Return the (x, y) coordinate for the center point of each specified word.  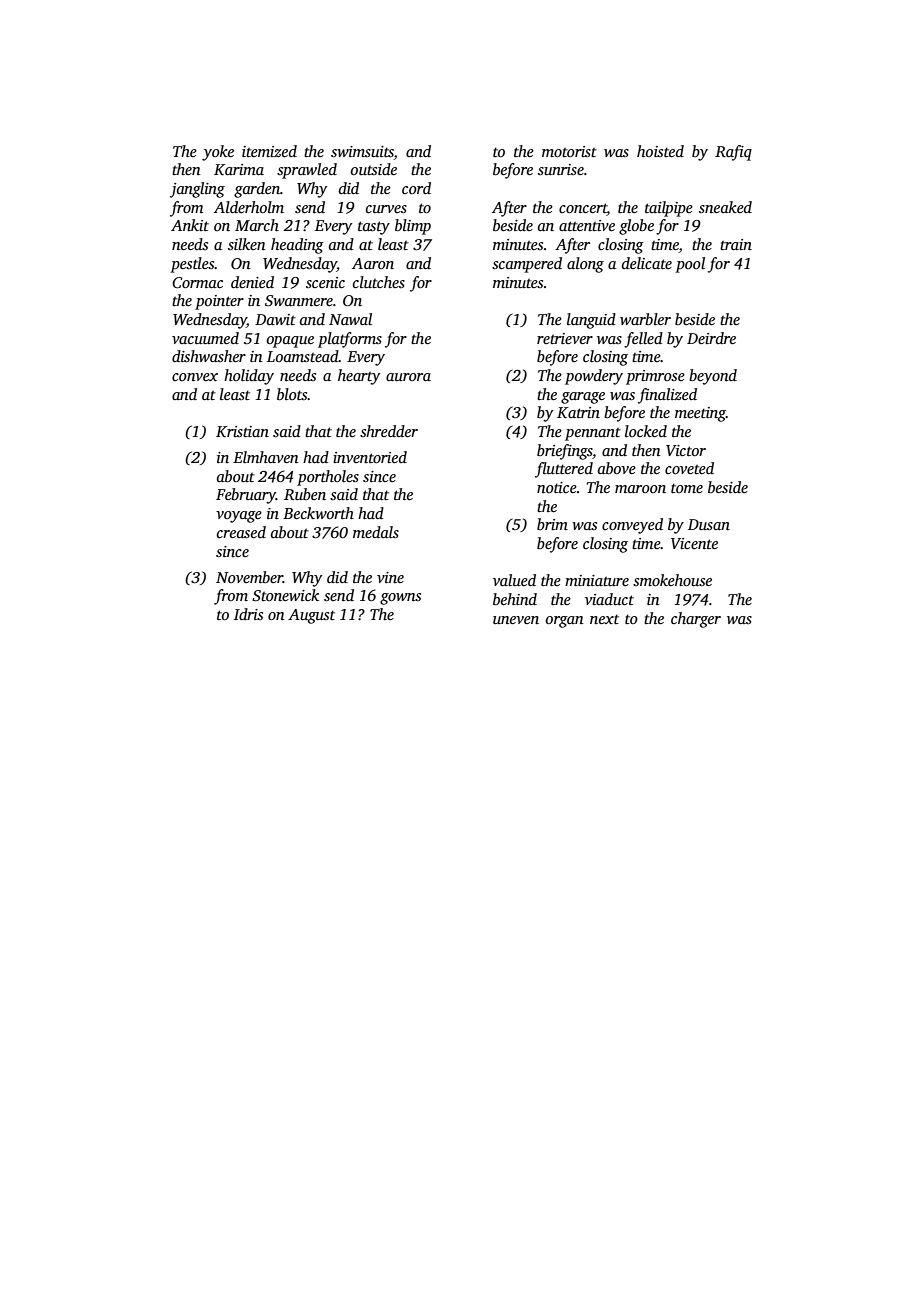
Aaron (373, 263)
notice (557, 487)
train (736, 244)
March (257, 225)
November (249, 577)
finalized (667, 396)
